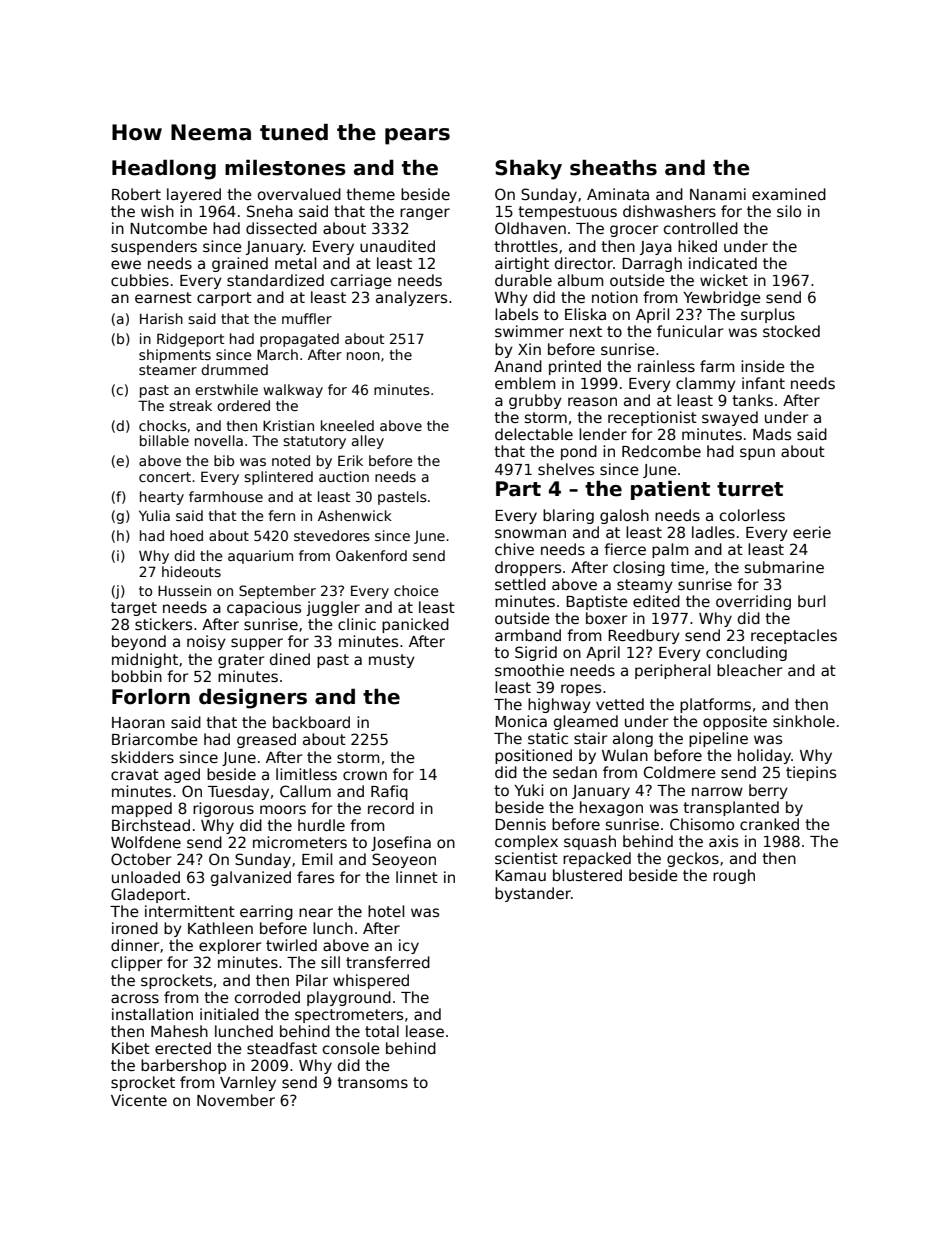  What do you see at coordinates (415, 625) in the screenshot?
I see `panicked` at bounding box center [415, 625].
